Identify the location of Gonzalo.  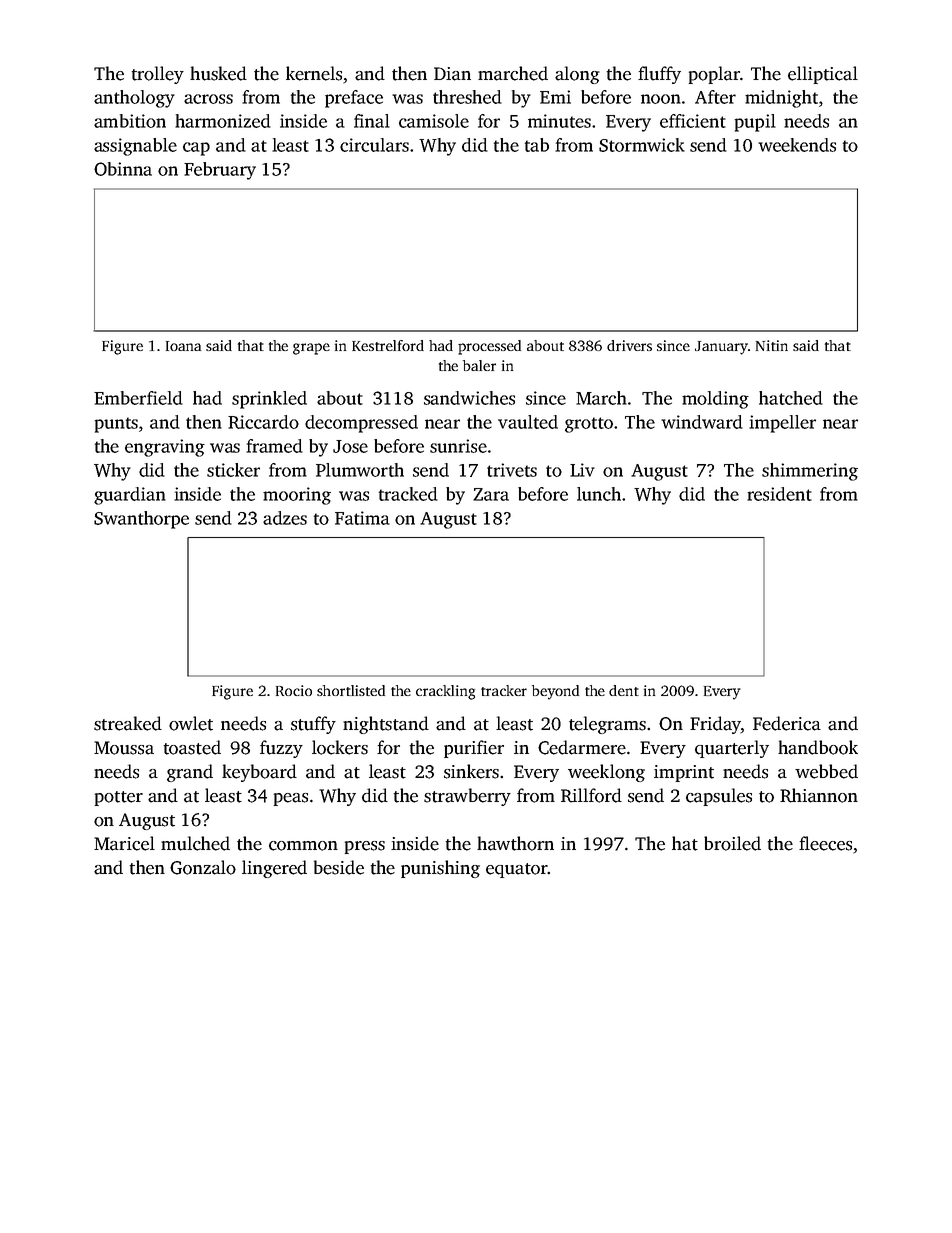
(203, 867).
